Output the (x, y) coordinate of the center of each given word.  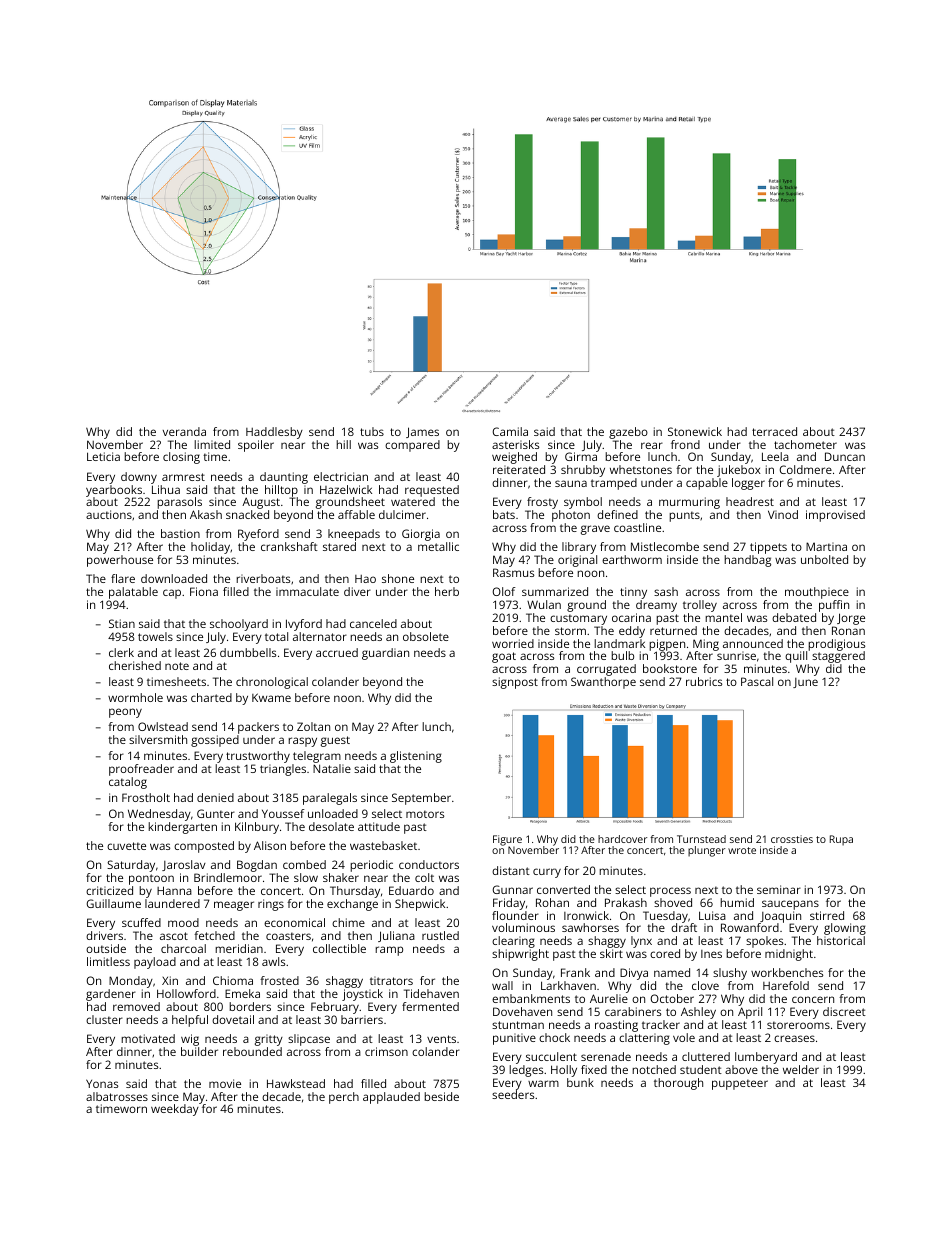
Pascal (757, 681)
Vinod (783, 514)
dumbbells (248, 652)
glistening (416, 757)
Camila (510, 431)
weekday (175, 1110)
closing (181, 458)
